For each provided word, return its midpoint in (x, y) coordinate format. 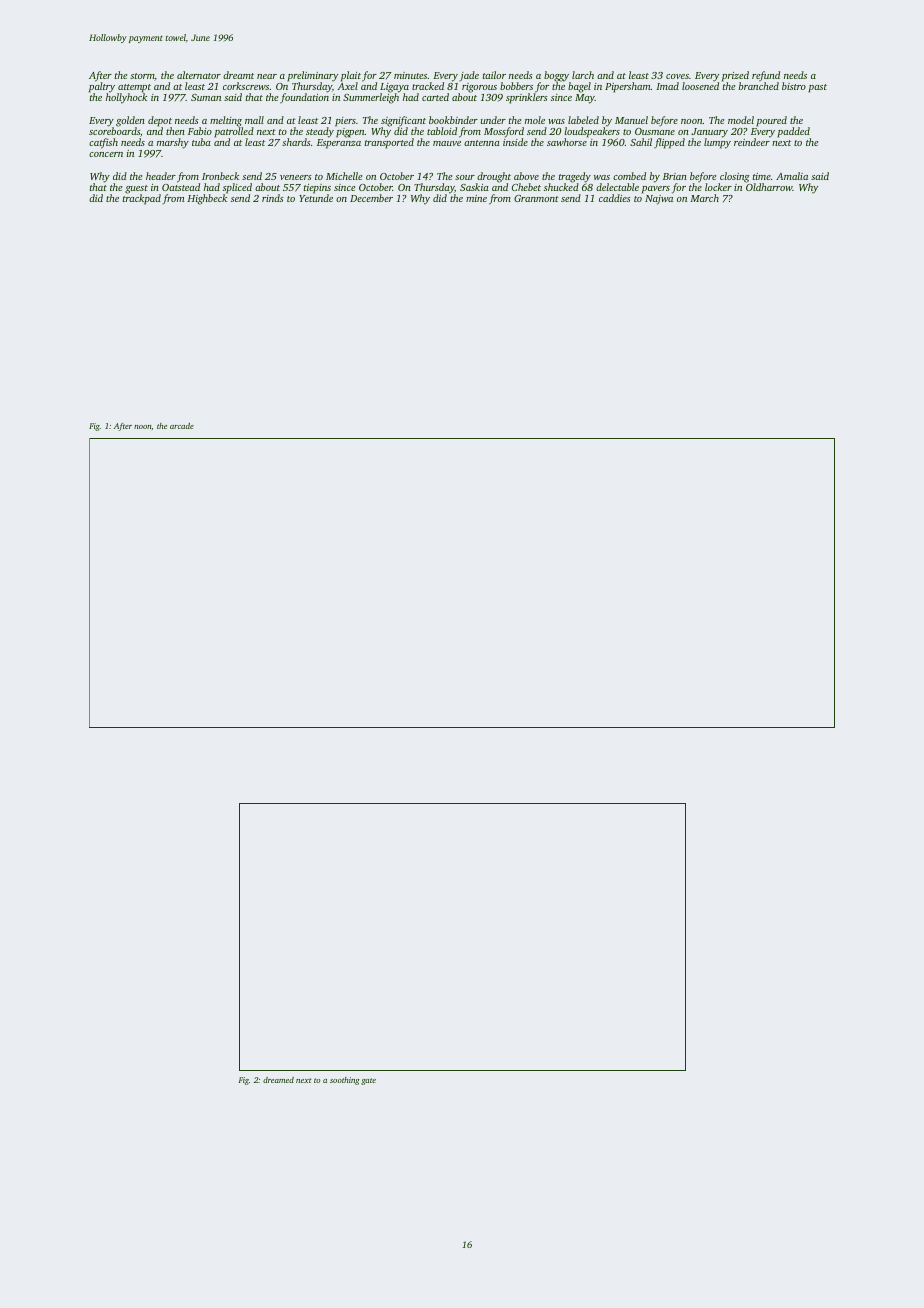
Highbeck (207, 199)
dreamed (278, 1080)
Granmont (536, 198)
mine (476, 198)
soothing (345, 1081)
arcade (182, 426)
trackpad (142, 199)
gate (368, 1081)
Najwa (659, 200)
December (371, 198)
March (704, 198)
